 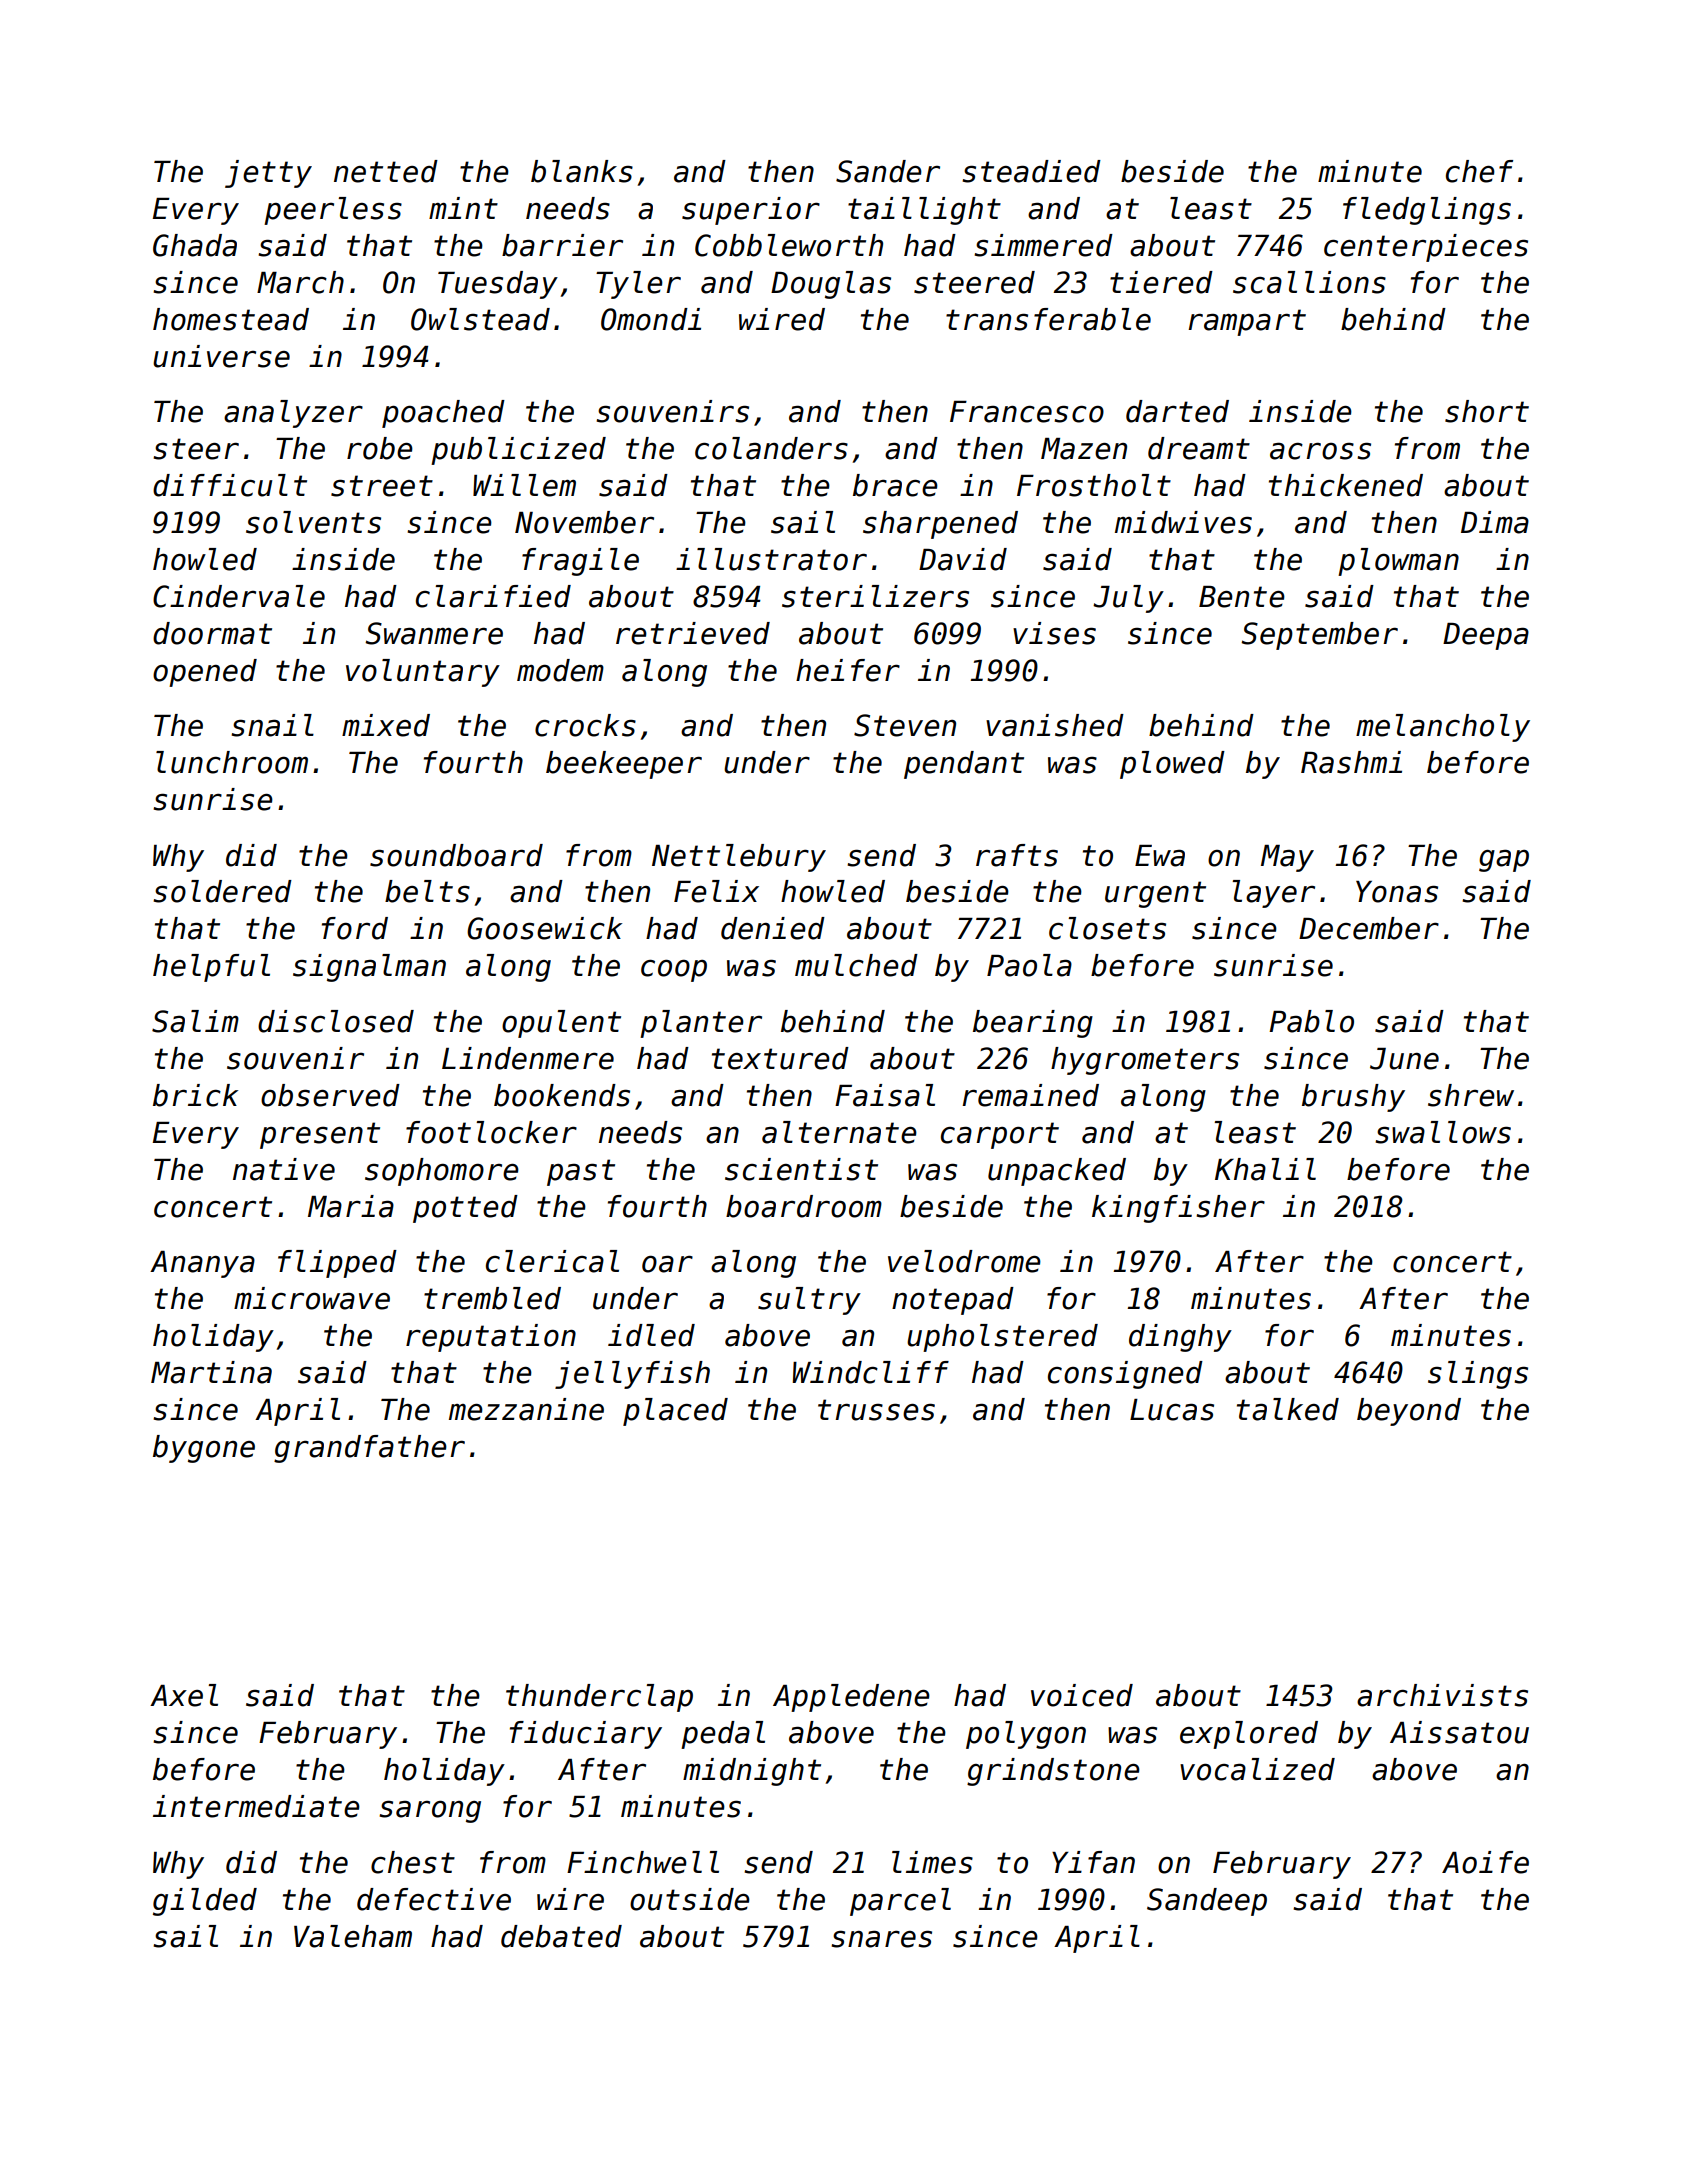 What do you see at coordinates (1029, 965) in the image?
I see `Paola` at bounding box center [1029, 965].
